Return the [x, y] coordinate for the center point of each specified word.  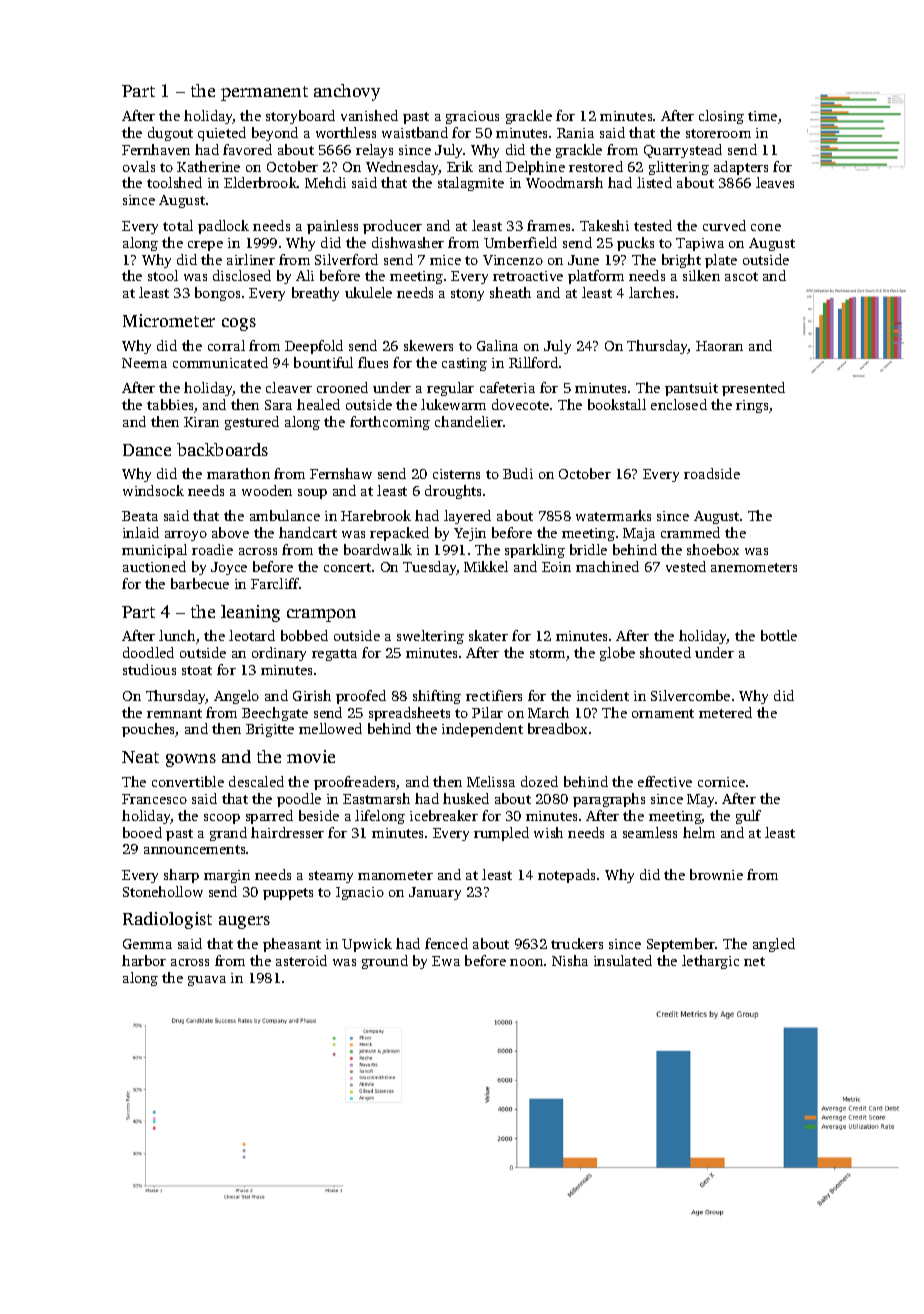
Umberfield [520, 242]
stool [163, 275]
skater [488, 635]
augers [244, 922]
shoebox [713, 549]
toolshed [174, 182]
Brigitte [270, 730]
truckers [577, 943]
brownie [716, 874]
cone [766, 227]
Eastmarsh [376, 798]
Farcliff [275, 583]
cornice [721, 782]
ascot [741, 276]
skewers [428, 345]
